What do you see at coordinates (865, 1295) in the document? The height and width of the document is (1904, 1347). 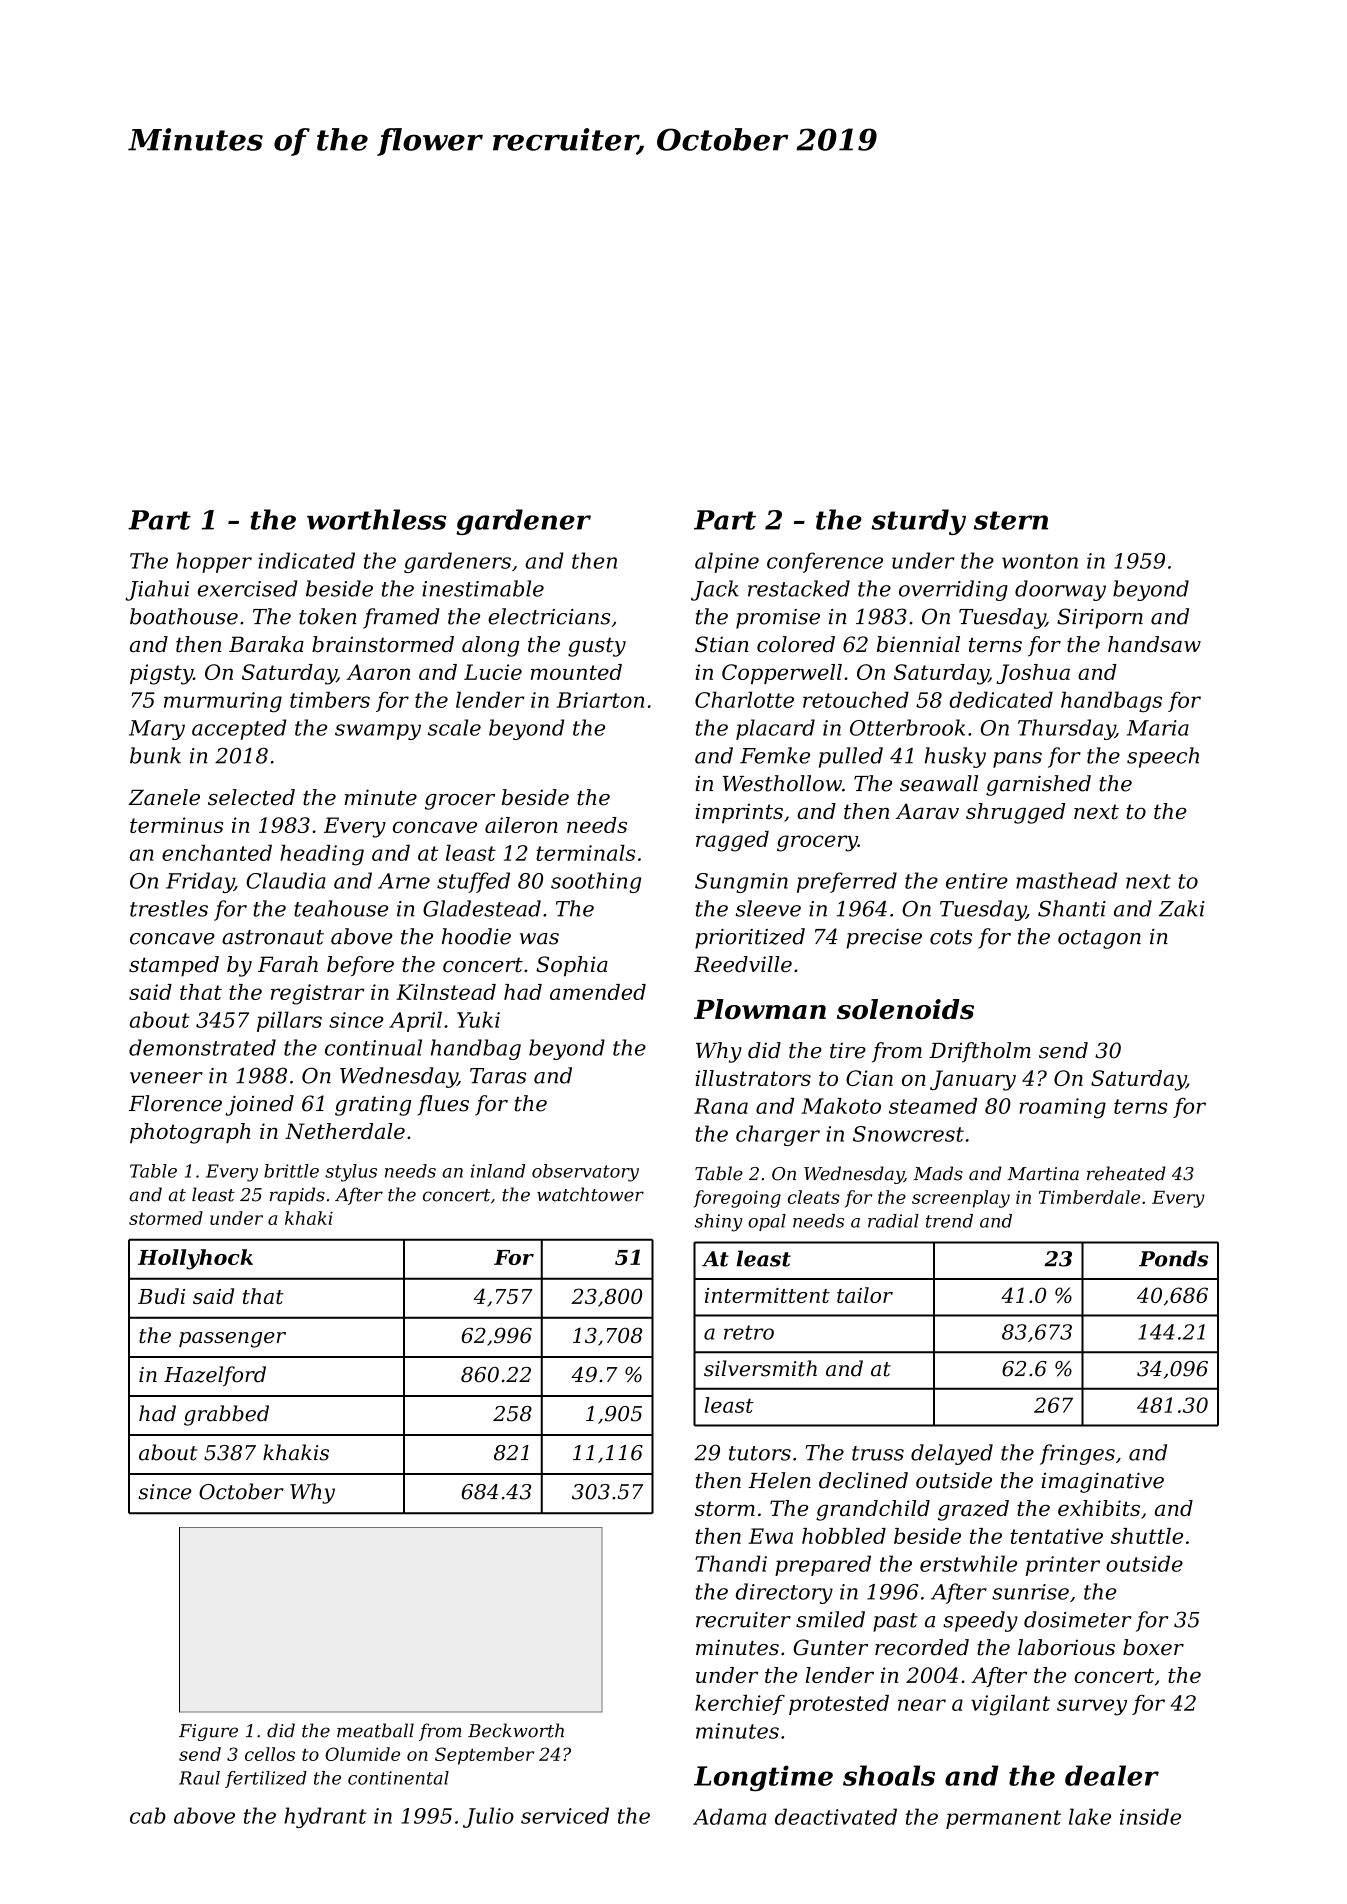 I see `tailor` at bounding box center [865, 1295].
